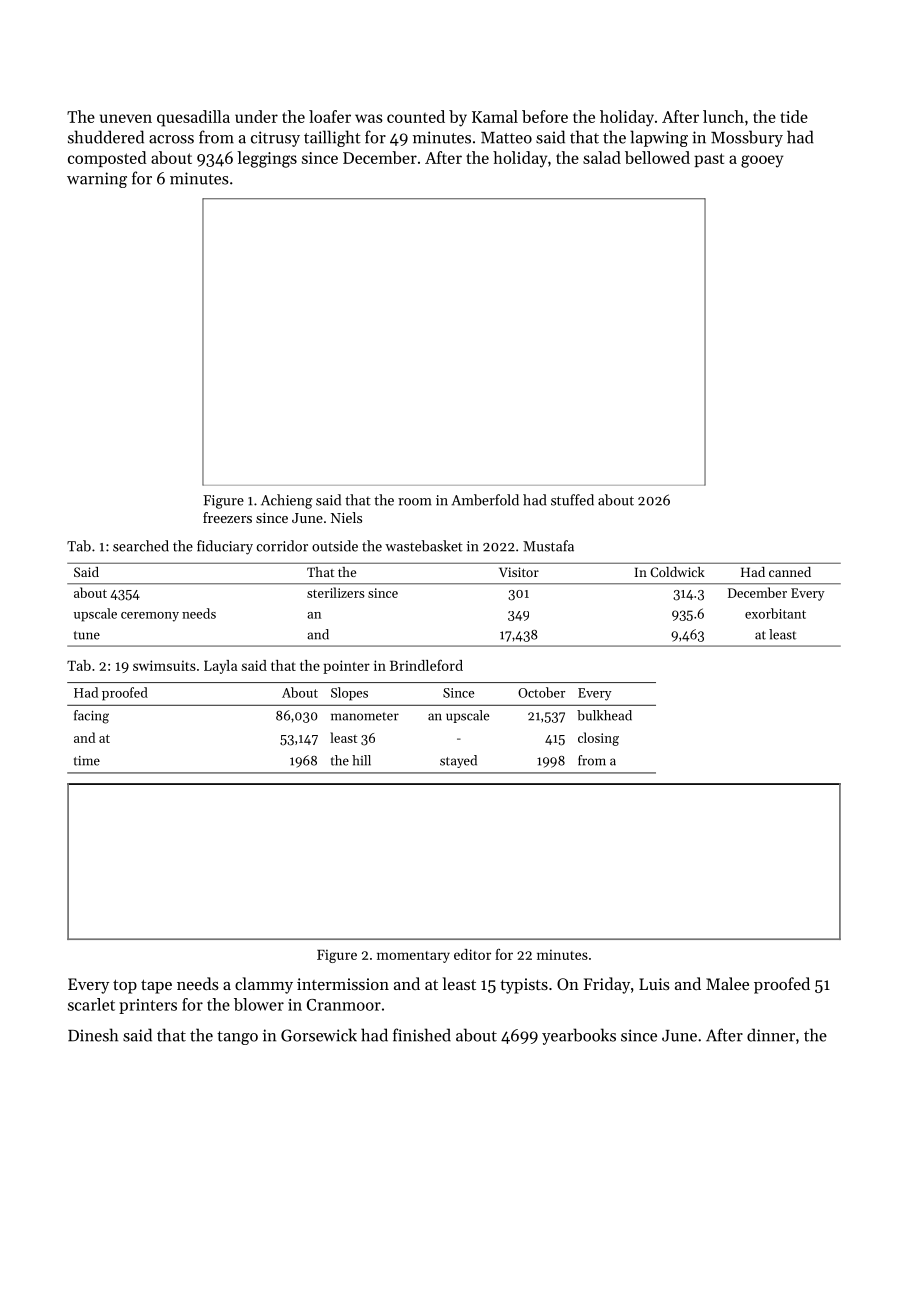 The image size is (908, 1316). I want to click on under, so click(256, 116).
